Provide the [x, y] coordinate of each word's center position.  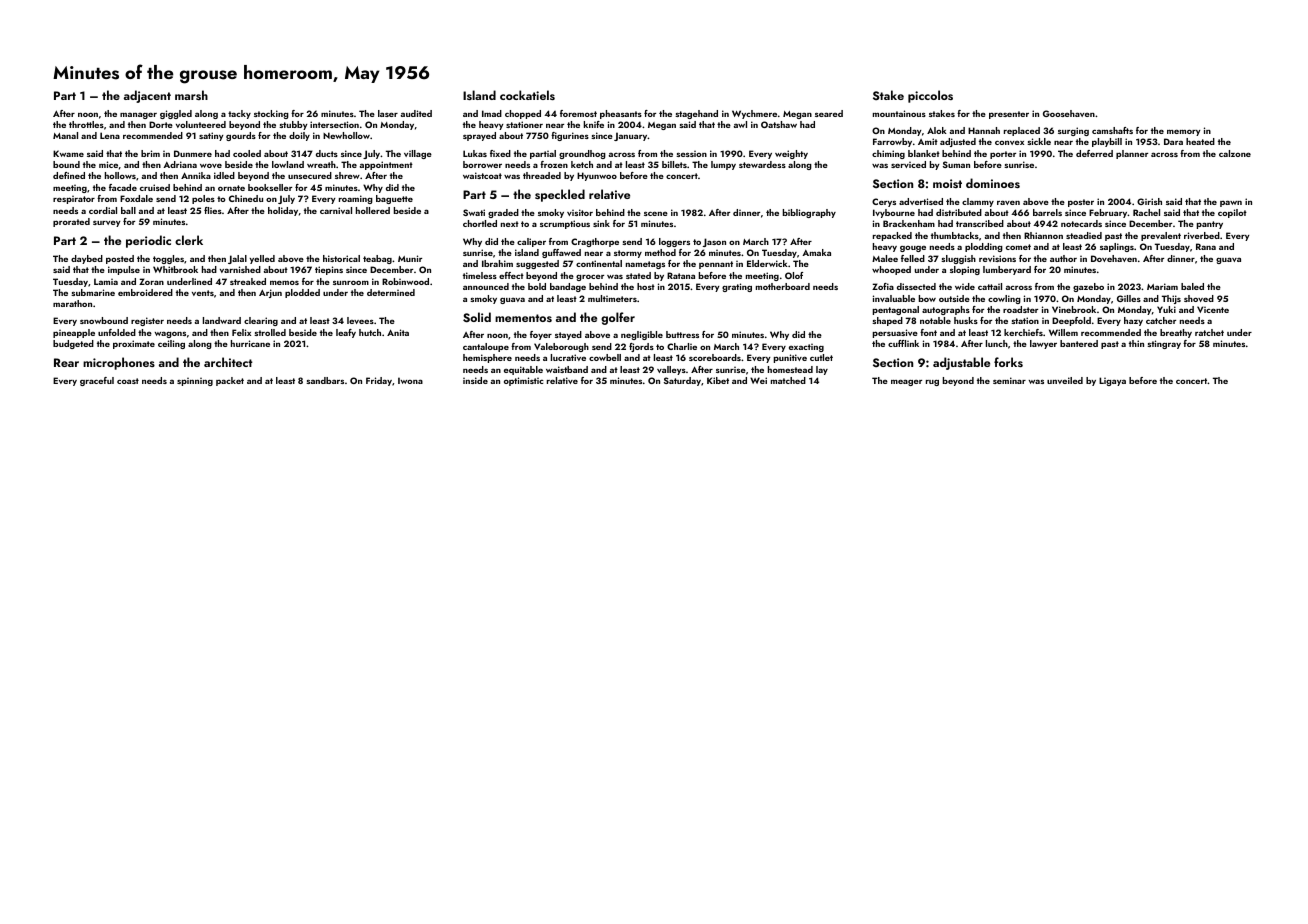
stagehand [696, 114]
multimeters [612, 298]
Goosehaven [1069, 113]
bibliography [809, 213]
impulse [124, 270]
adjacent [147, 96]
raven [1008, 202]
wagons [170, 334]
